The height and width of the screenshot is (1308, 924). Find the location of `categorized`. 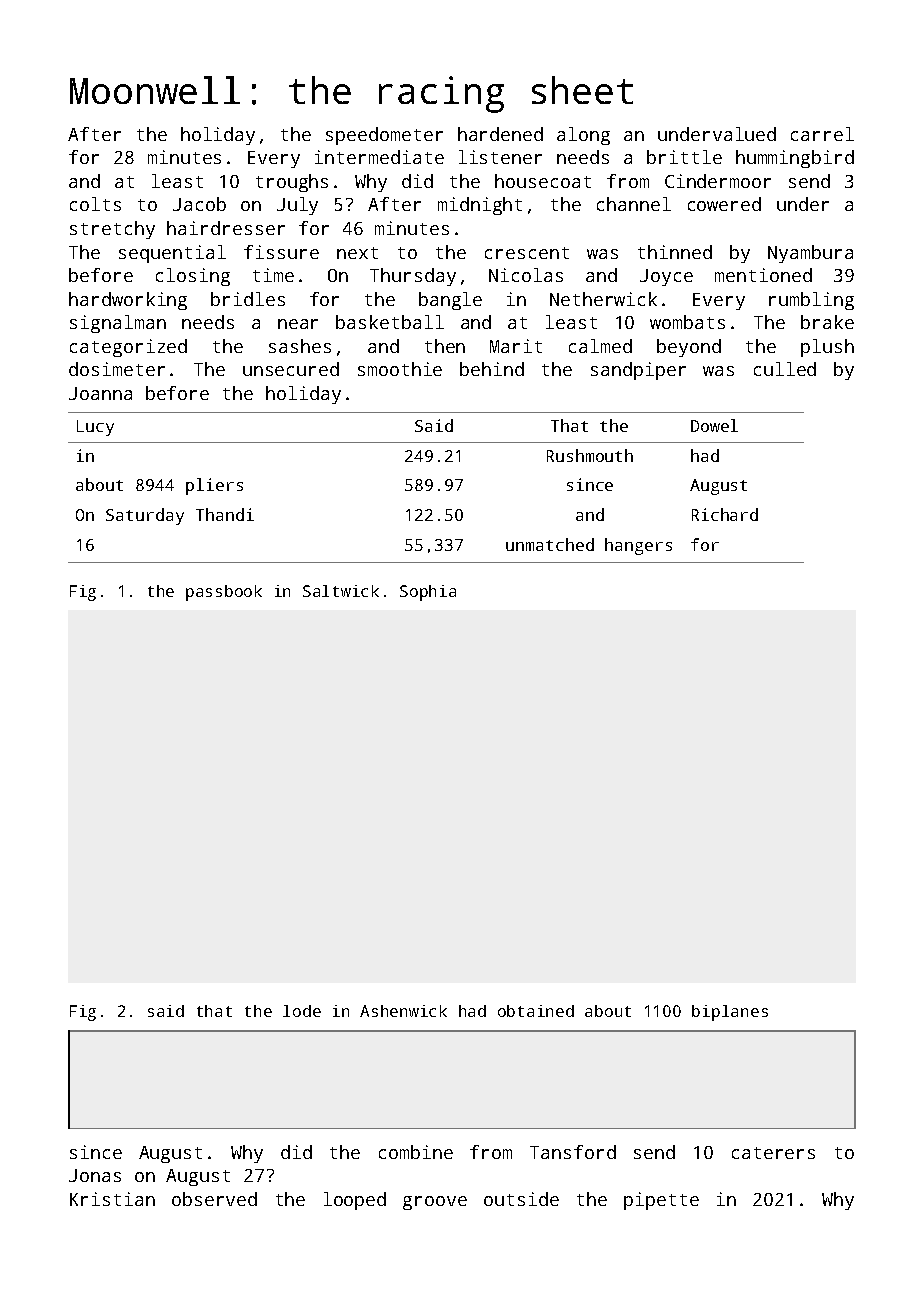

categorized is located at coordinates (128, 348).
